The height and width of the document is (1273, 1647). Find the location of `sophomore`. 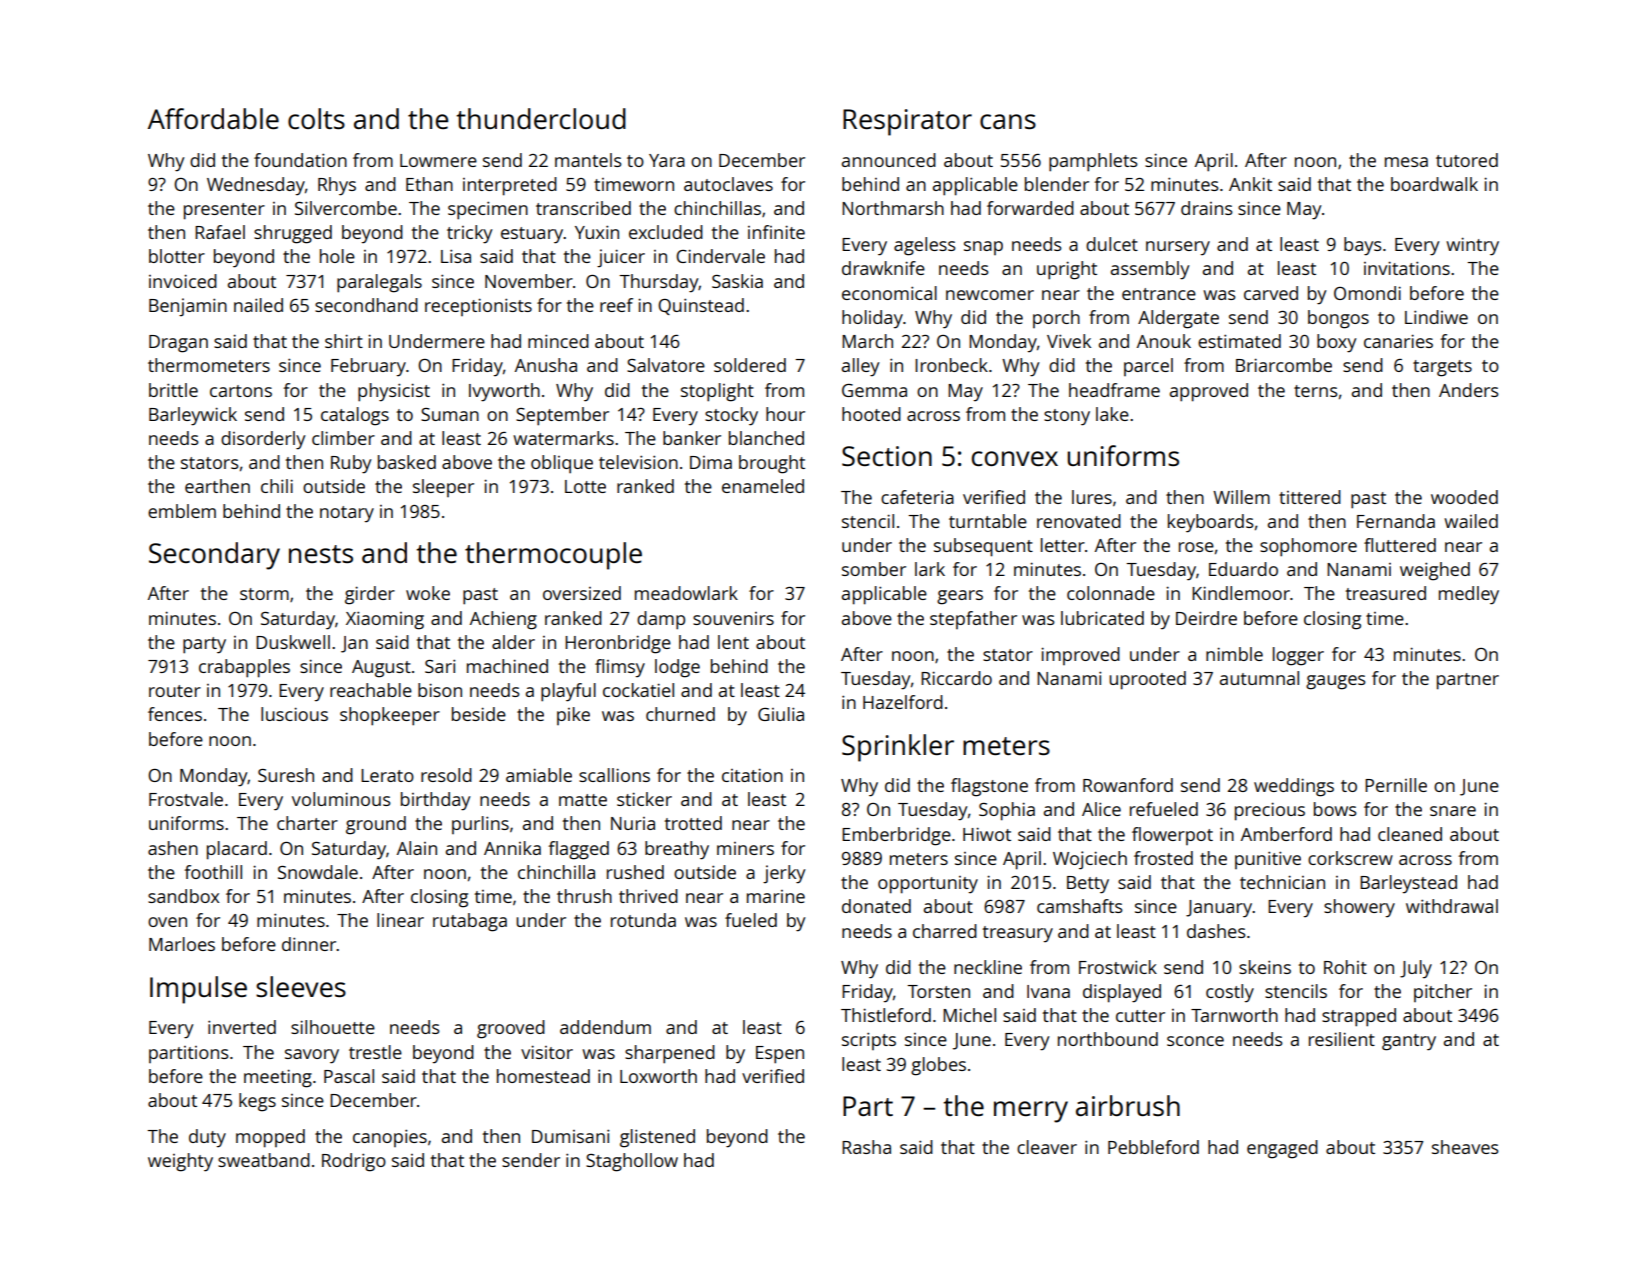

sophomore is located at coordinates (1308, 547).
